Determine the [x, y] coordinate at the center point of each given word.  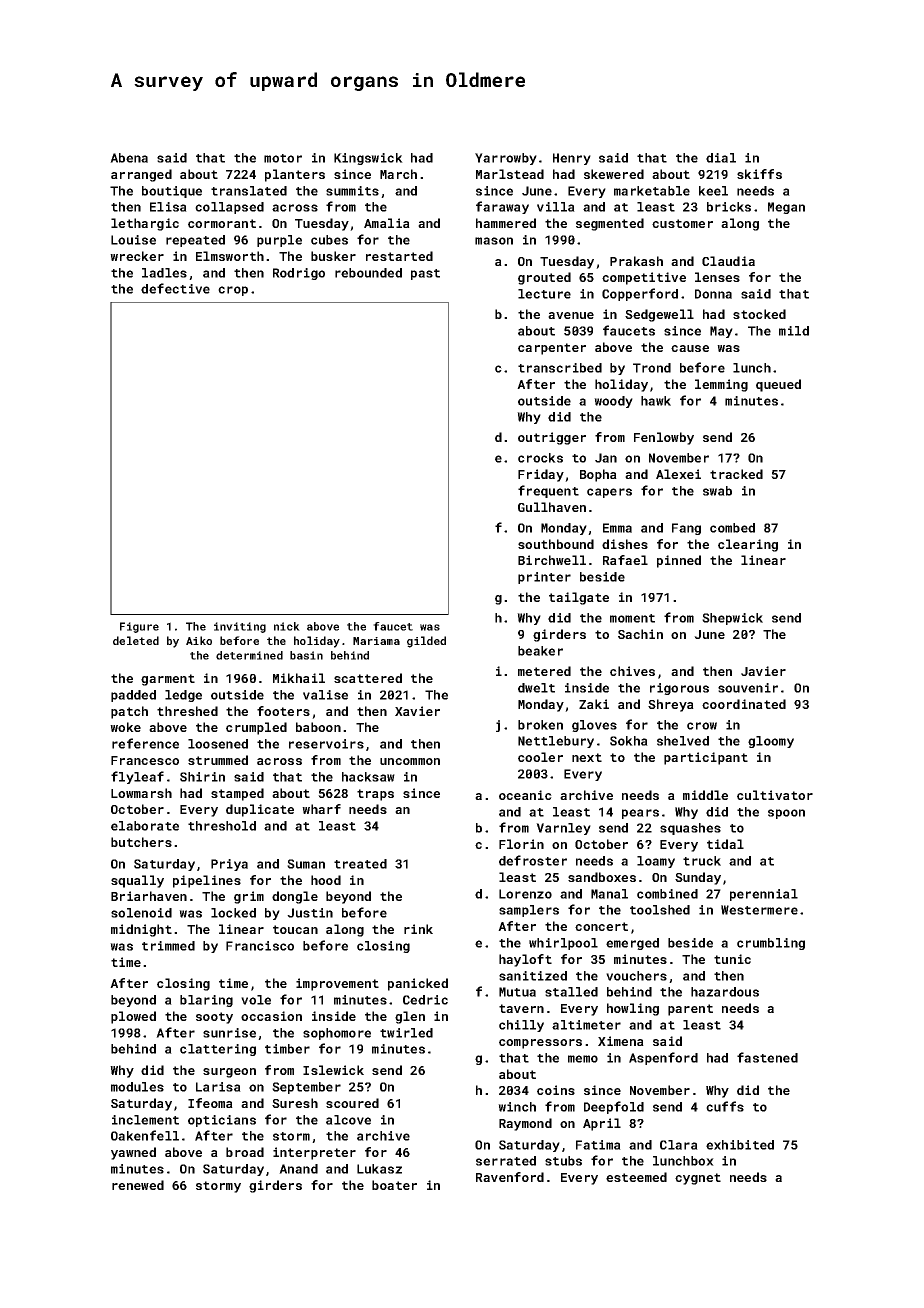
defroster [533, 860]
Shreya [671, 705]
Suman [306, 864]
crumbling [771, 944]
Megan [786, 208]
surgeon [229, 1073]
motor [283, 158]
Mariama [376, 641]
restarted [399, 256]
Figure [139, 627]
